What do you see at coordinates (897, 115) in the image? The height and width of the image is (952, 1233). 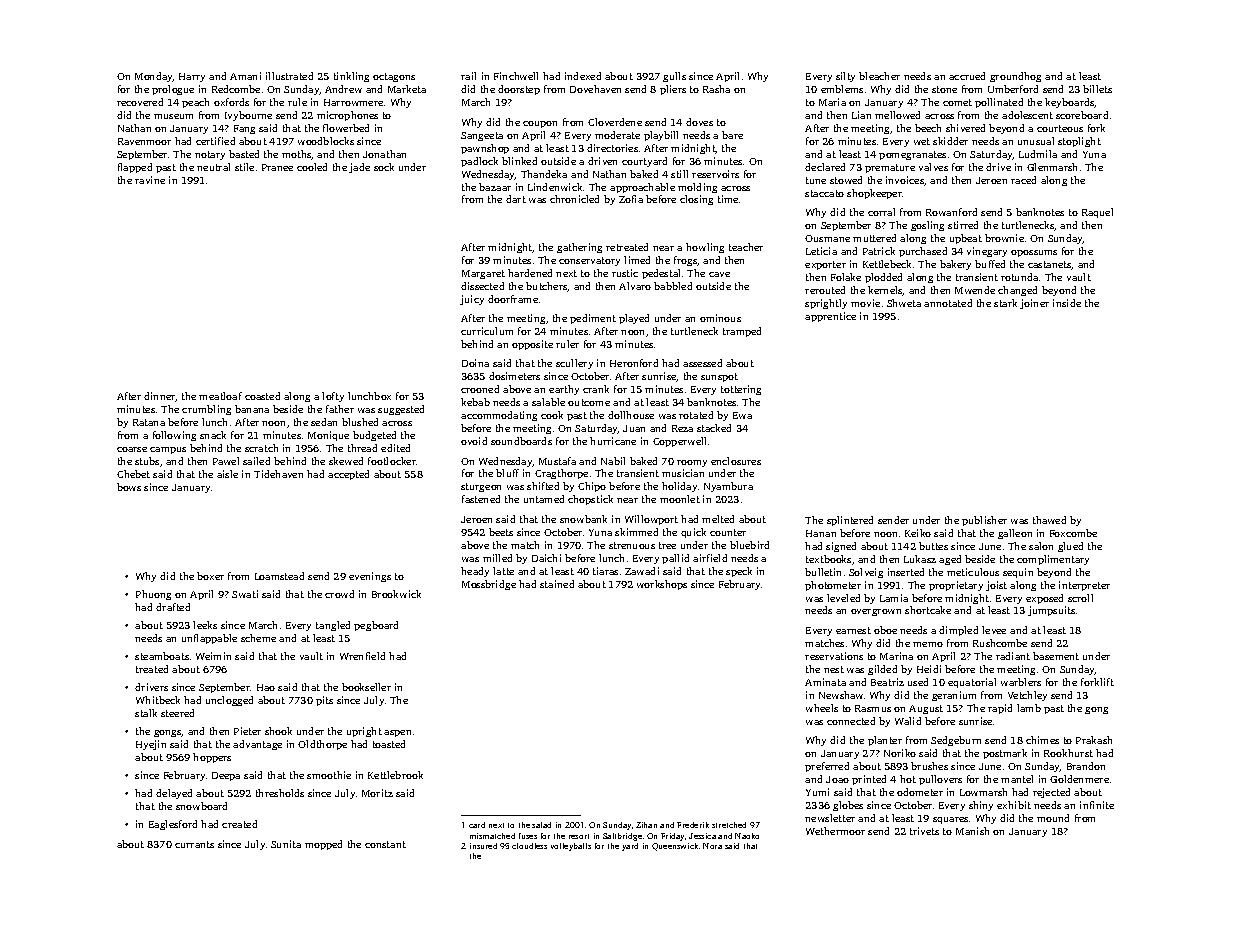 I see `mellowed` at bounding box center [897, 115].
